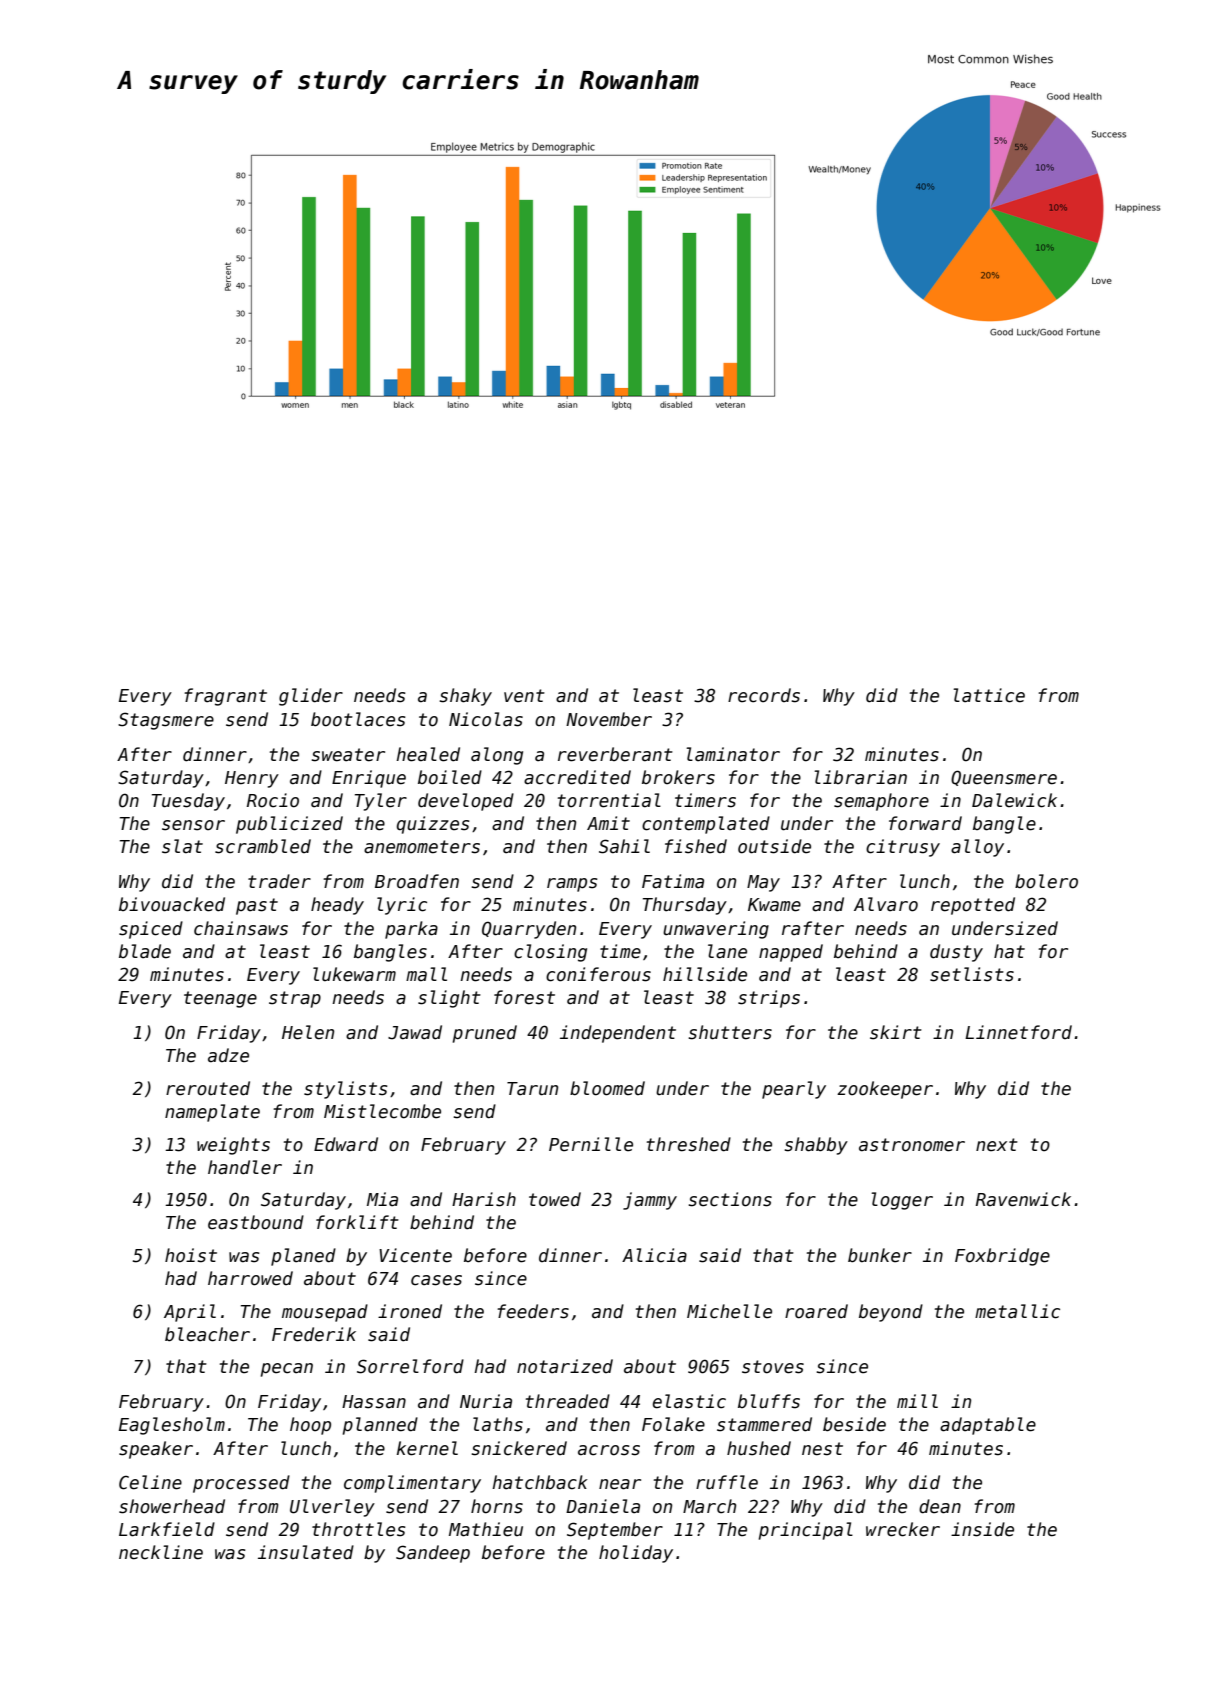 The height and width of the screenshot is (1705, 1206). Describe the element at coordinates (1017, 1311) in the screenshot. I see `metallic` at that location.
